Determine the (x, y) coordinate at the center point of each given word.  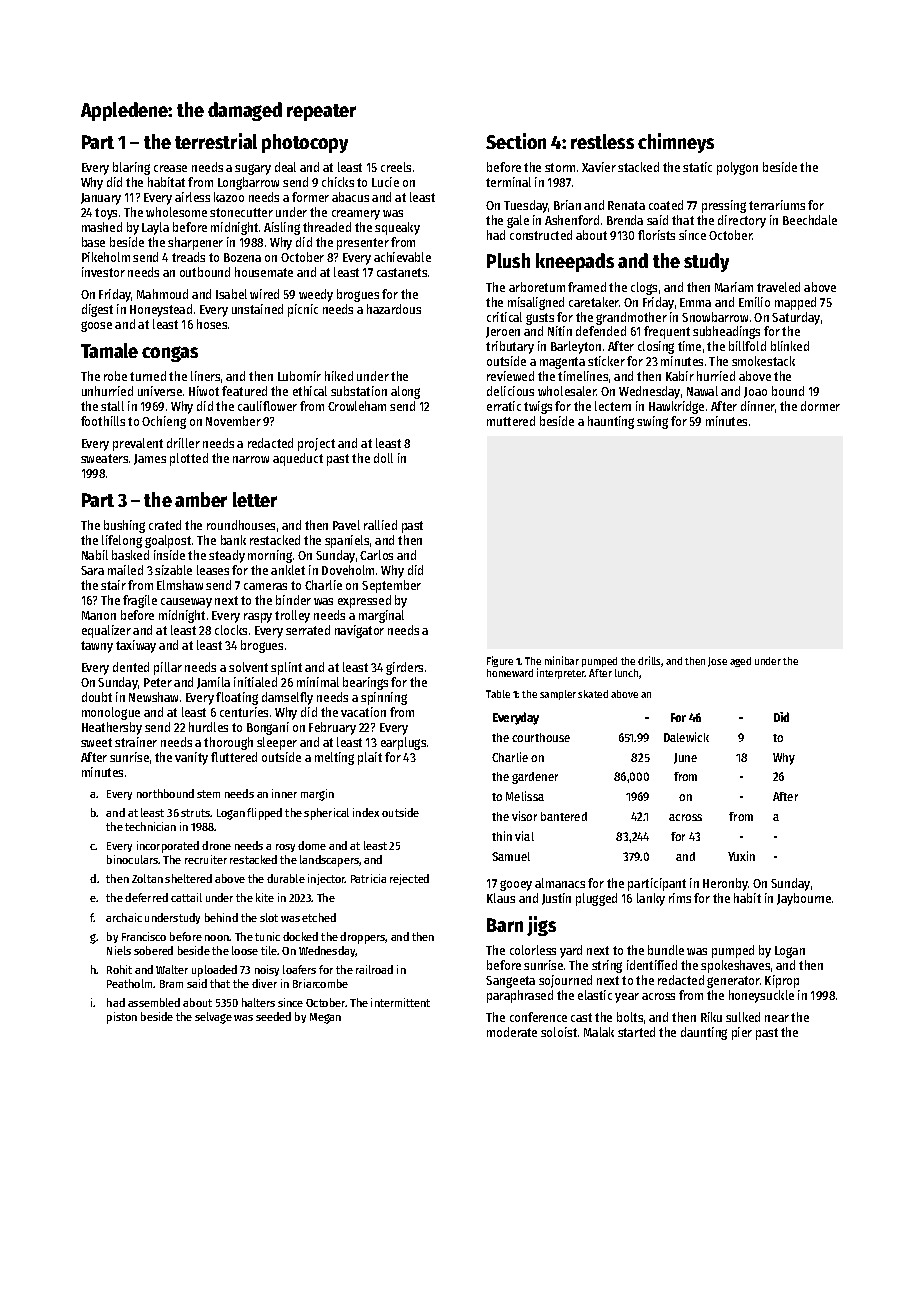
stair (113, 585)
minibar (562, 660)
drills (650, 661)
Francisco (144, 936)
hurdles (208, 727)
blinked (790, 346)
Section (516, 141)
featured (244, 391)
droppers (363, 938)
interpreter (561, 673)
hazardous (394, 309)
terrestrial (216, 141)
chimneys (676, 143)
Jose (717, 662)
